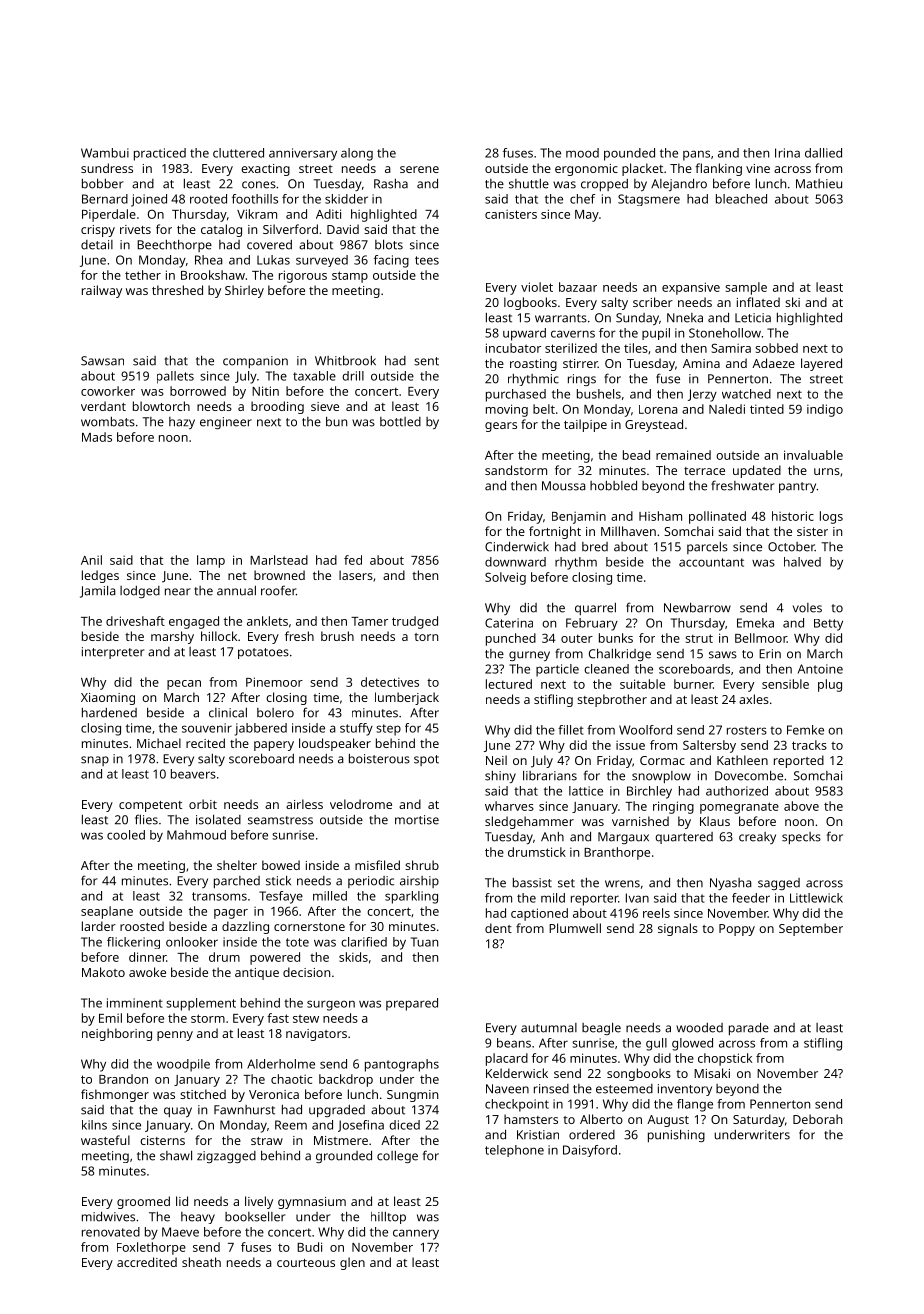 This page has height=1314, width=924. What do you see at coordinates (827, 471) in the page?
I see `urns` at bounding box center [827, 471].
